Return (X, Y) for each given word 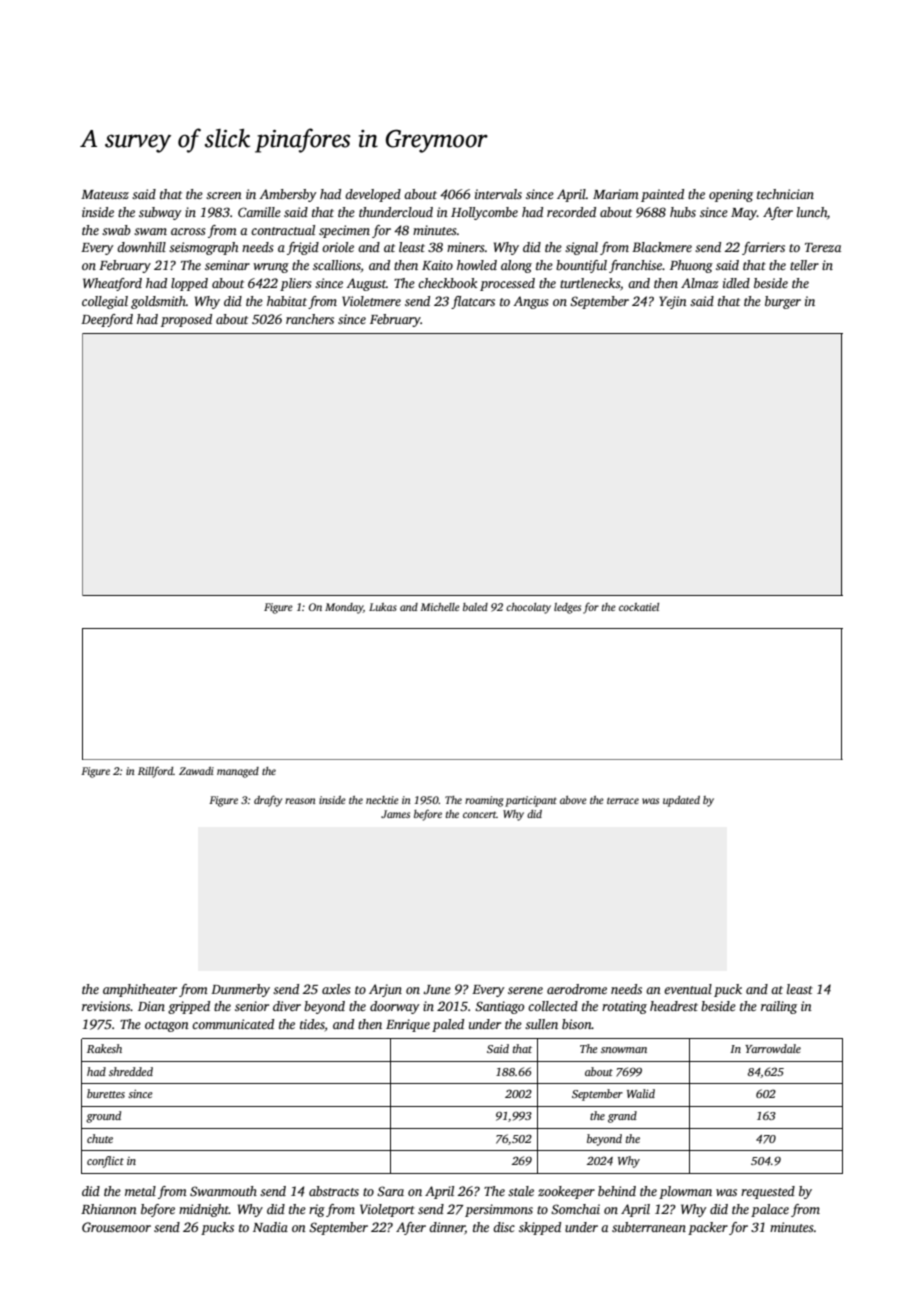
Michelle (440, 607)
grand (622, 1117)
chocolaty (528, 608)
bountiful (581, 266)
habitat (287, 301)
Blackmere (662, 247)
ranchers (310, 319)
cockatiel (639, 607)
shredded (131, 1071)
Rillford (155, 772)
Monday (344, 608)
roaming (484, 801)
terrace (623, 800)
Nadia (270, 1227)
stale (521, 1191)
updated (681, 801)
